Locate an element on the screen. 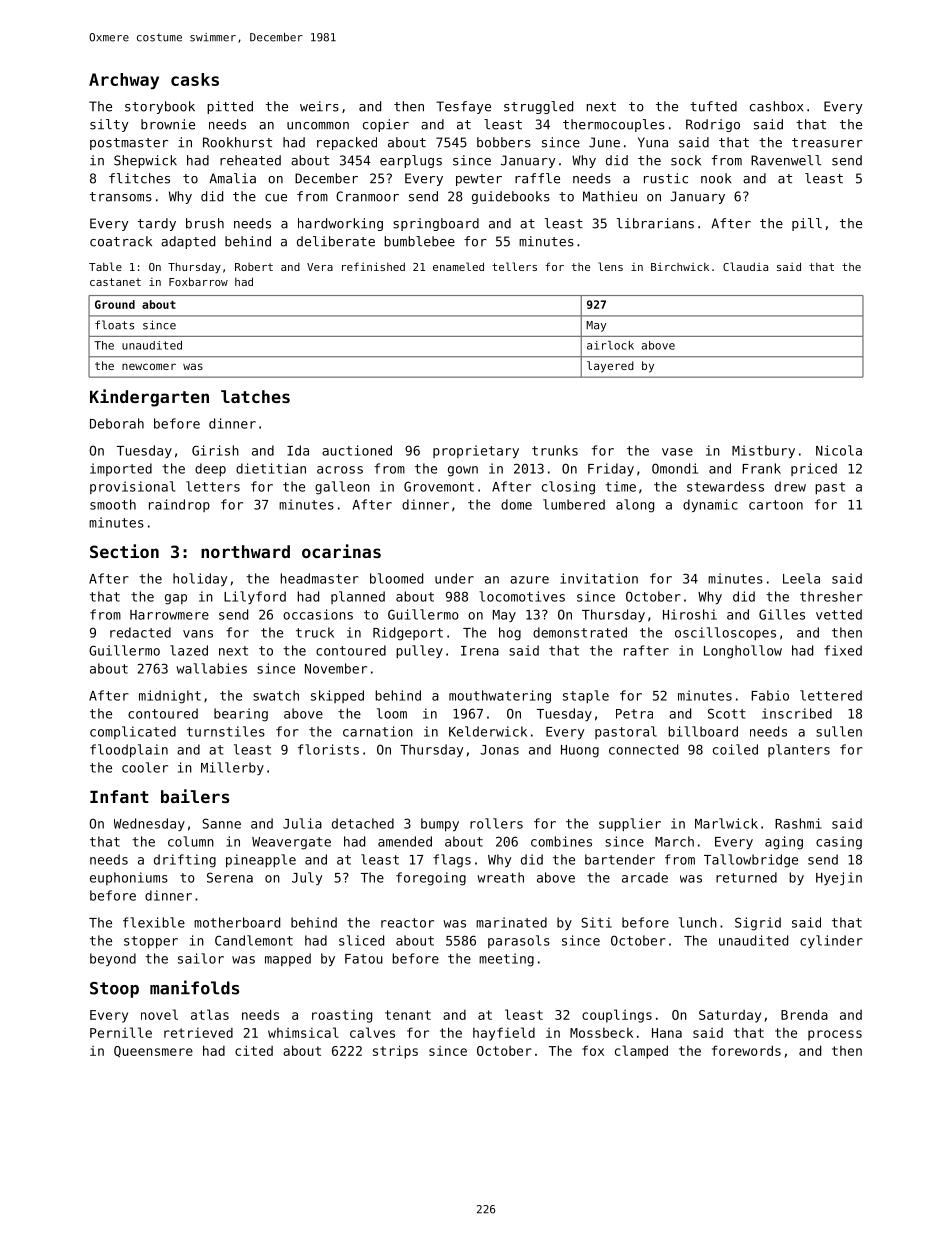  priced is located at coordinates (814, 469).
